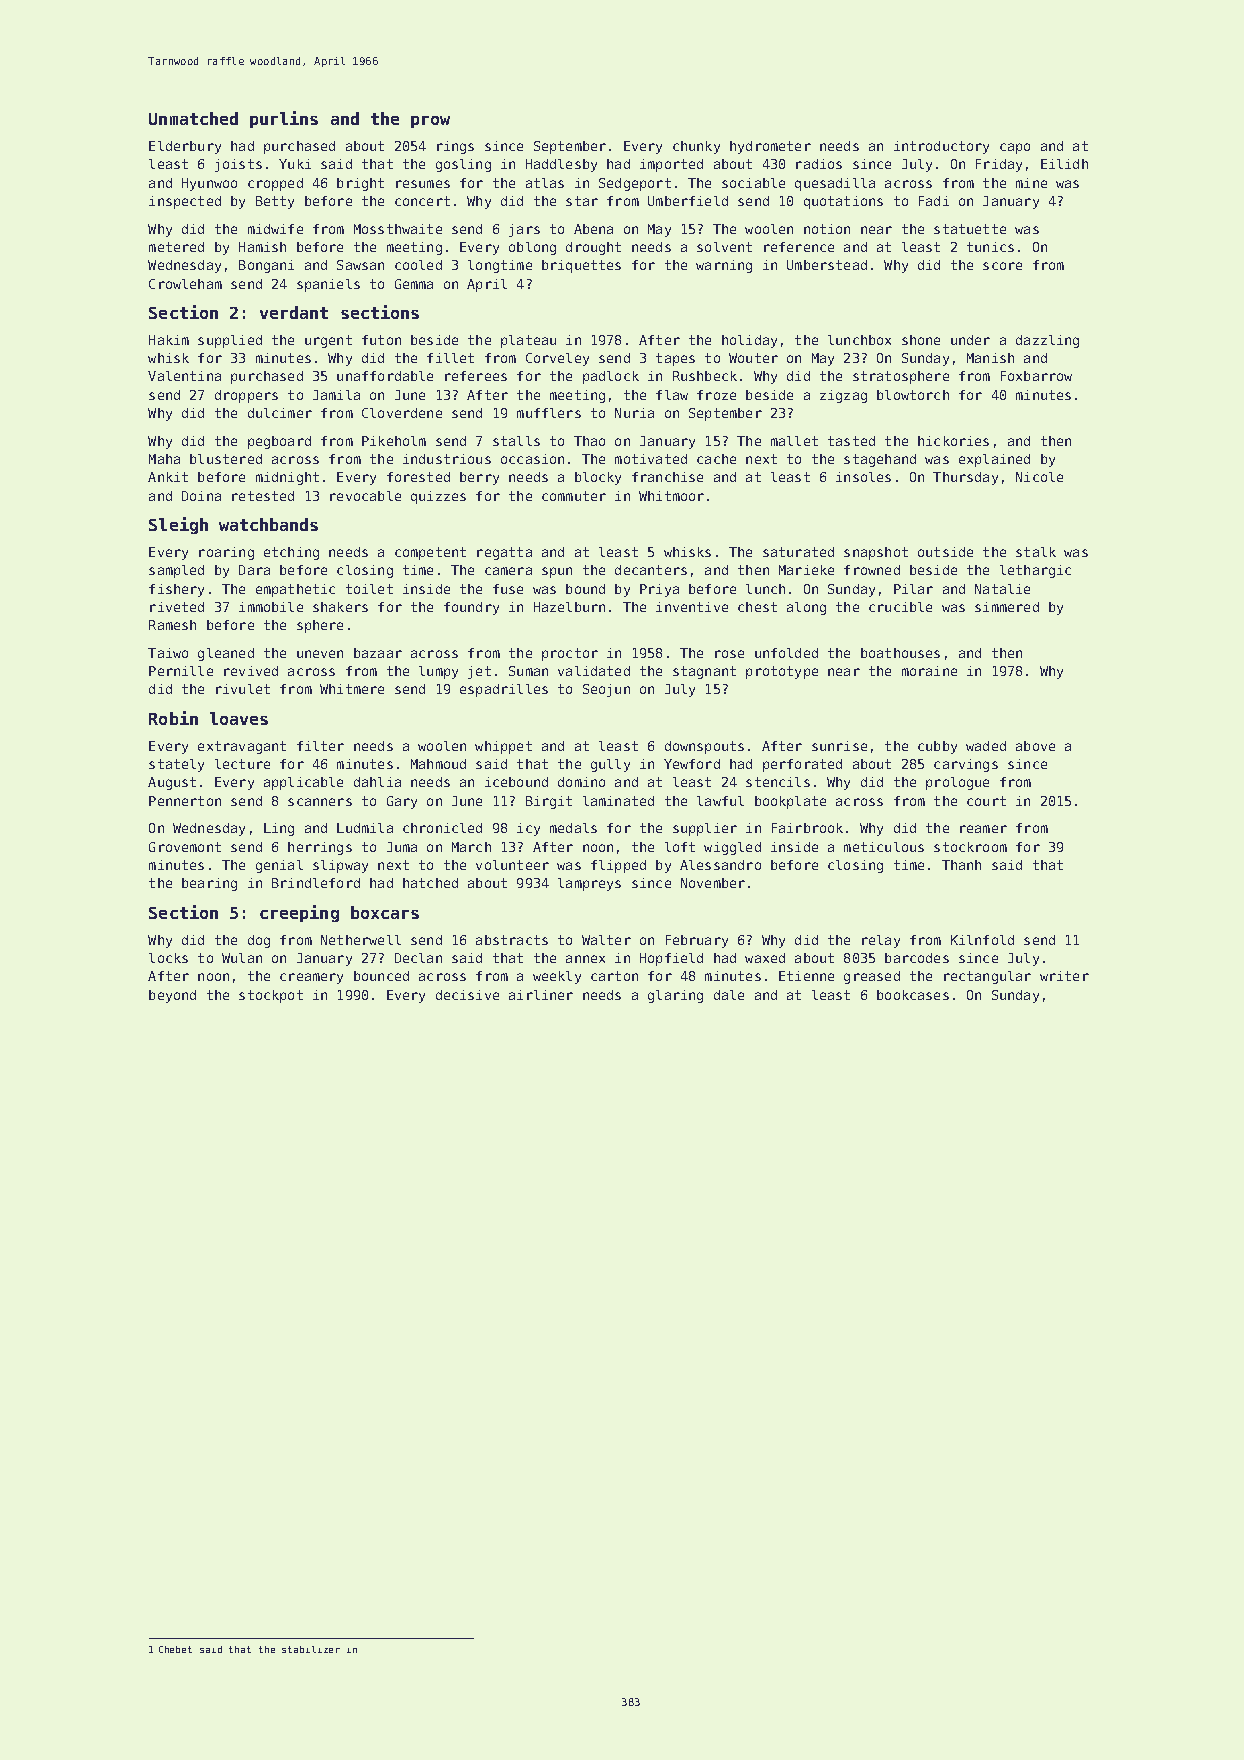  I want to click on introductory, so click(941, 147).
